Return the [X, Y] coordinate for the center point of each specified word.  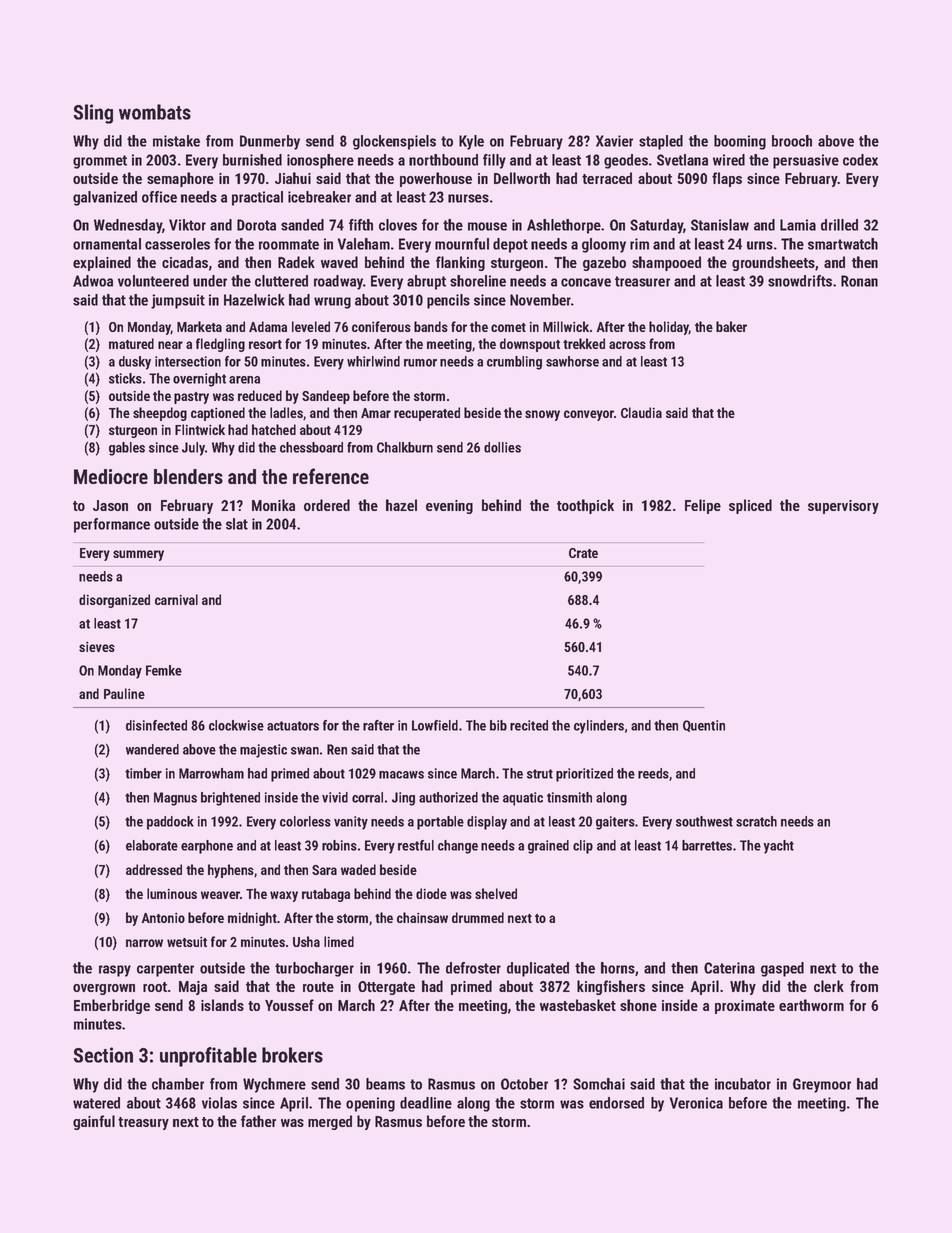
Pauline [124, 693]
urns [760, 245]
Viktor [187, 225]
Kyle [471, 142]
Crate [583, 553]
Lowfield [435, 725]
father [258, 1121]
